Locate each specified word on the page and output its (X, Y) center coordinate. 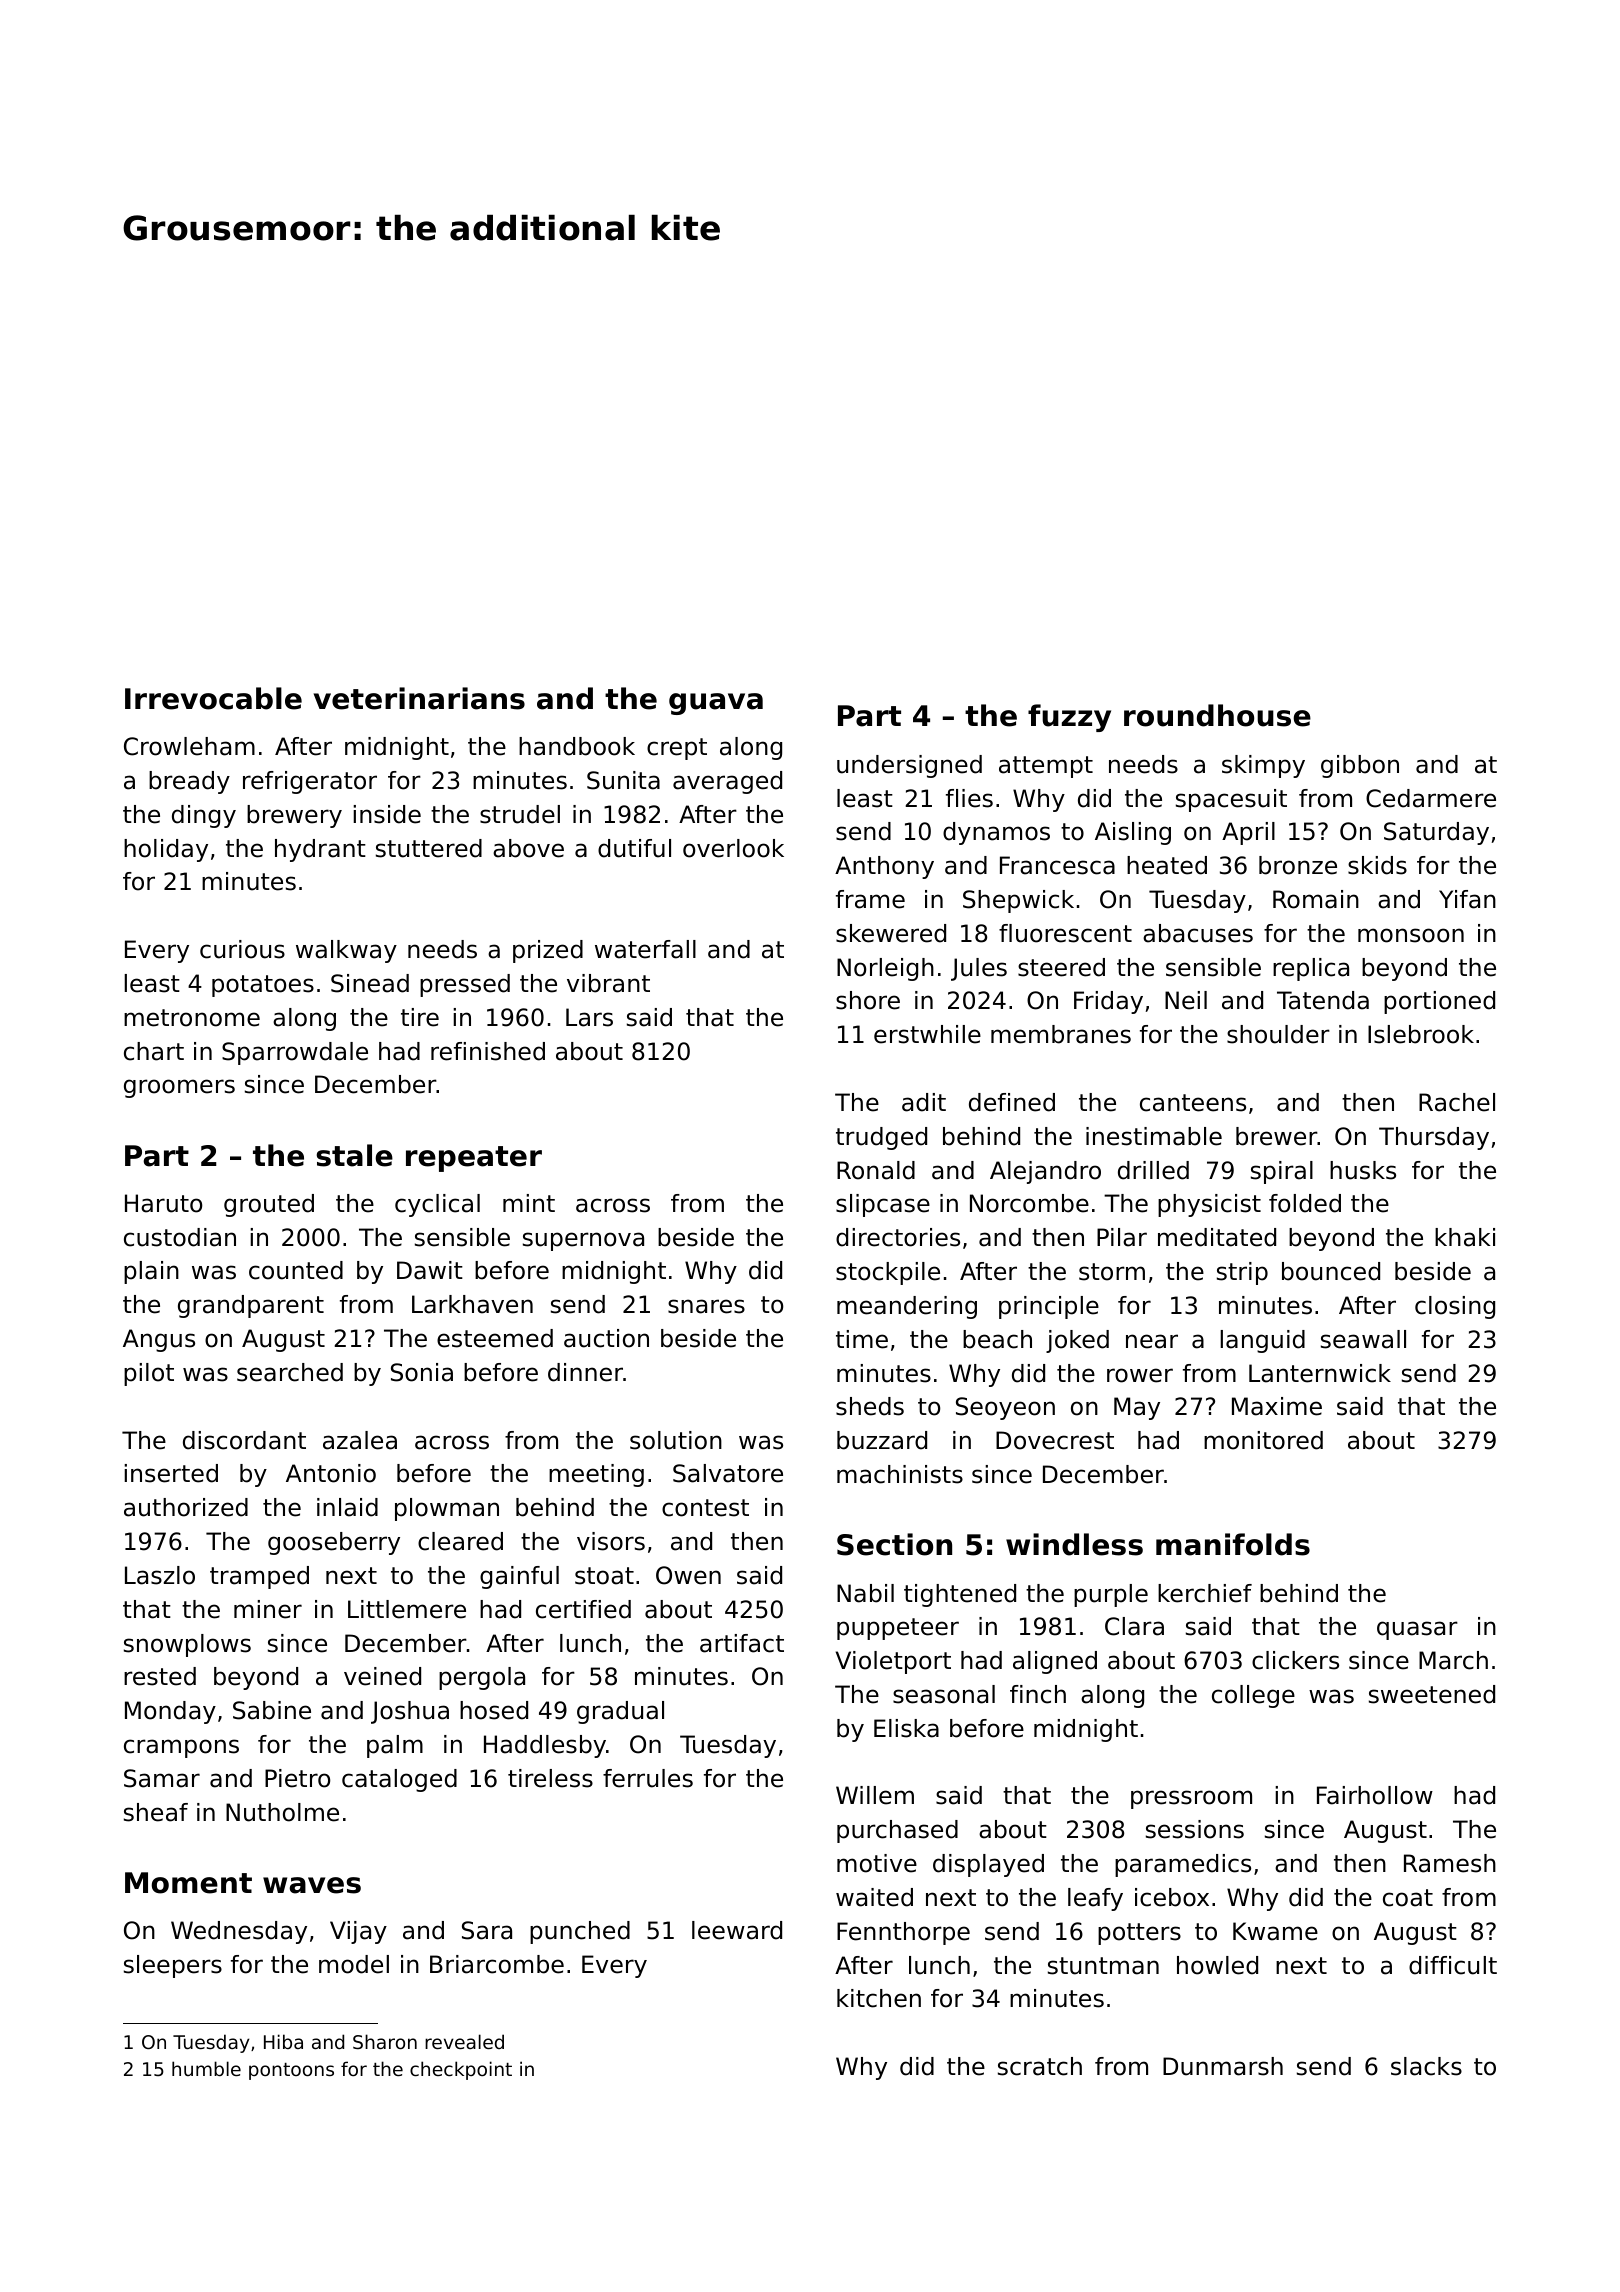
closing (1455, 1307)
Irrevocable (213, 698)
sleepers (173, 1966)
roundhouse (1217, 715)
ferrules (648, 1778)
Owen (688, 1575)
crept (677, 749)
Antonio (331, 1473)
